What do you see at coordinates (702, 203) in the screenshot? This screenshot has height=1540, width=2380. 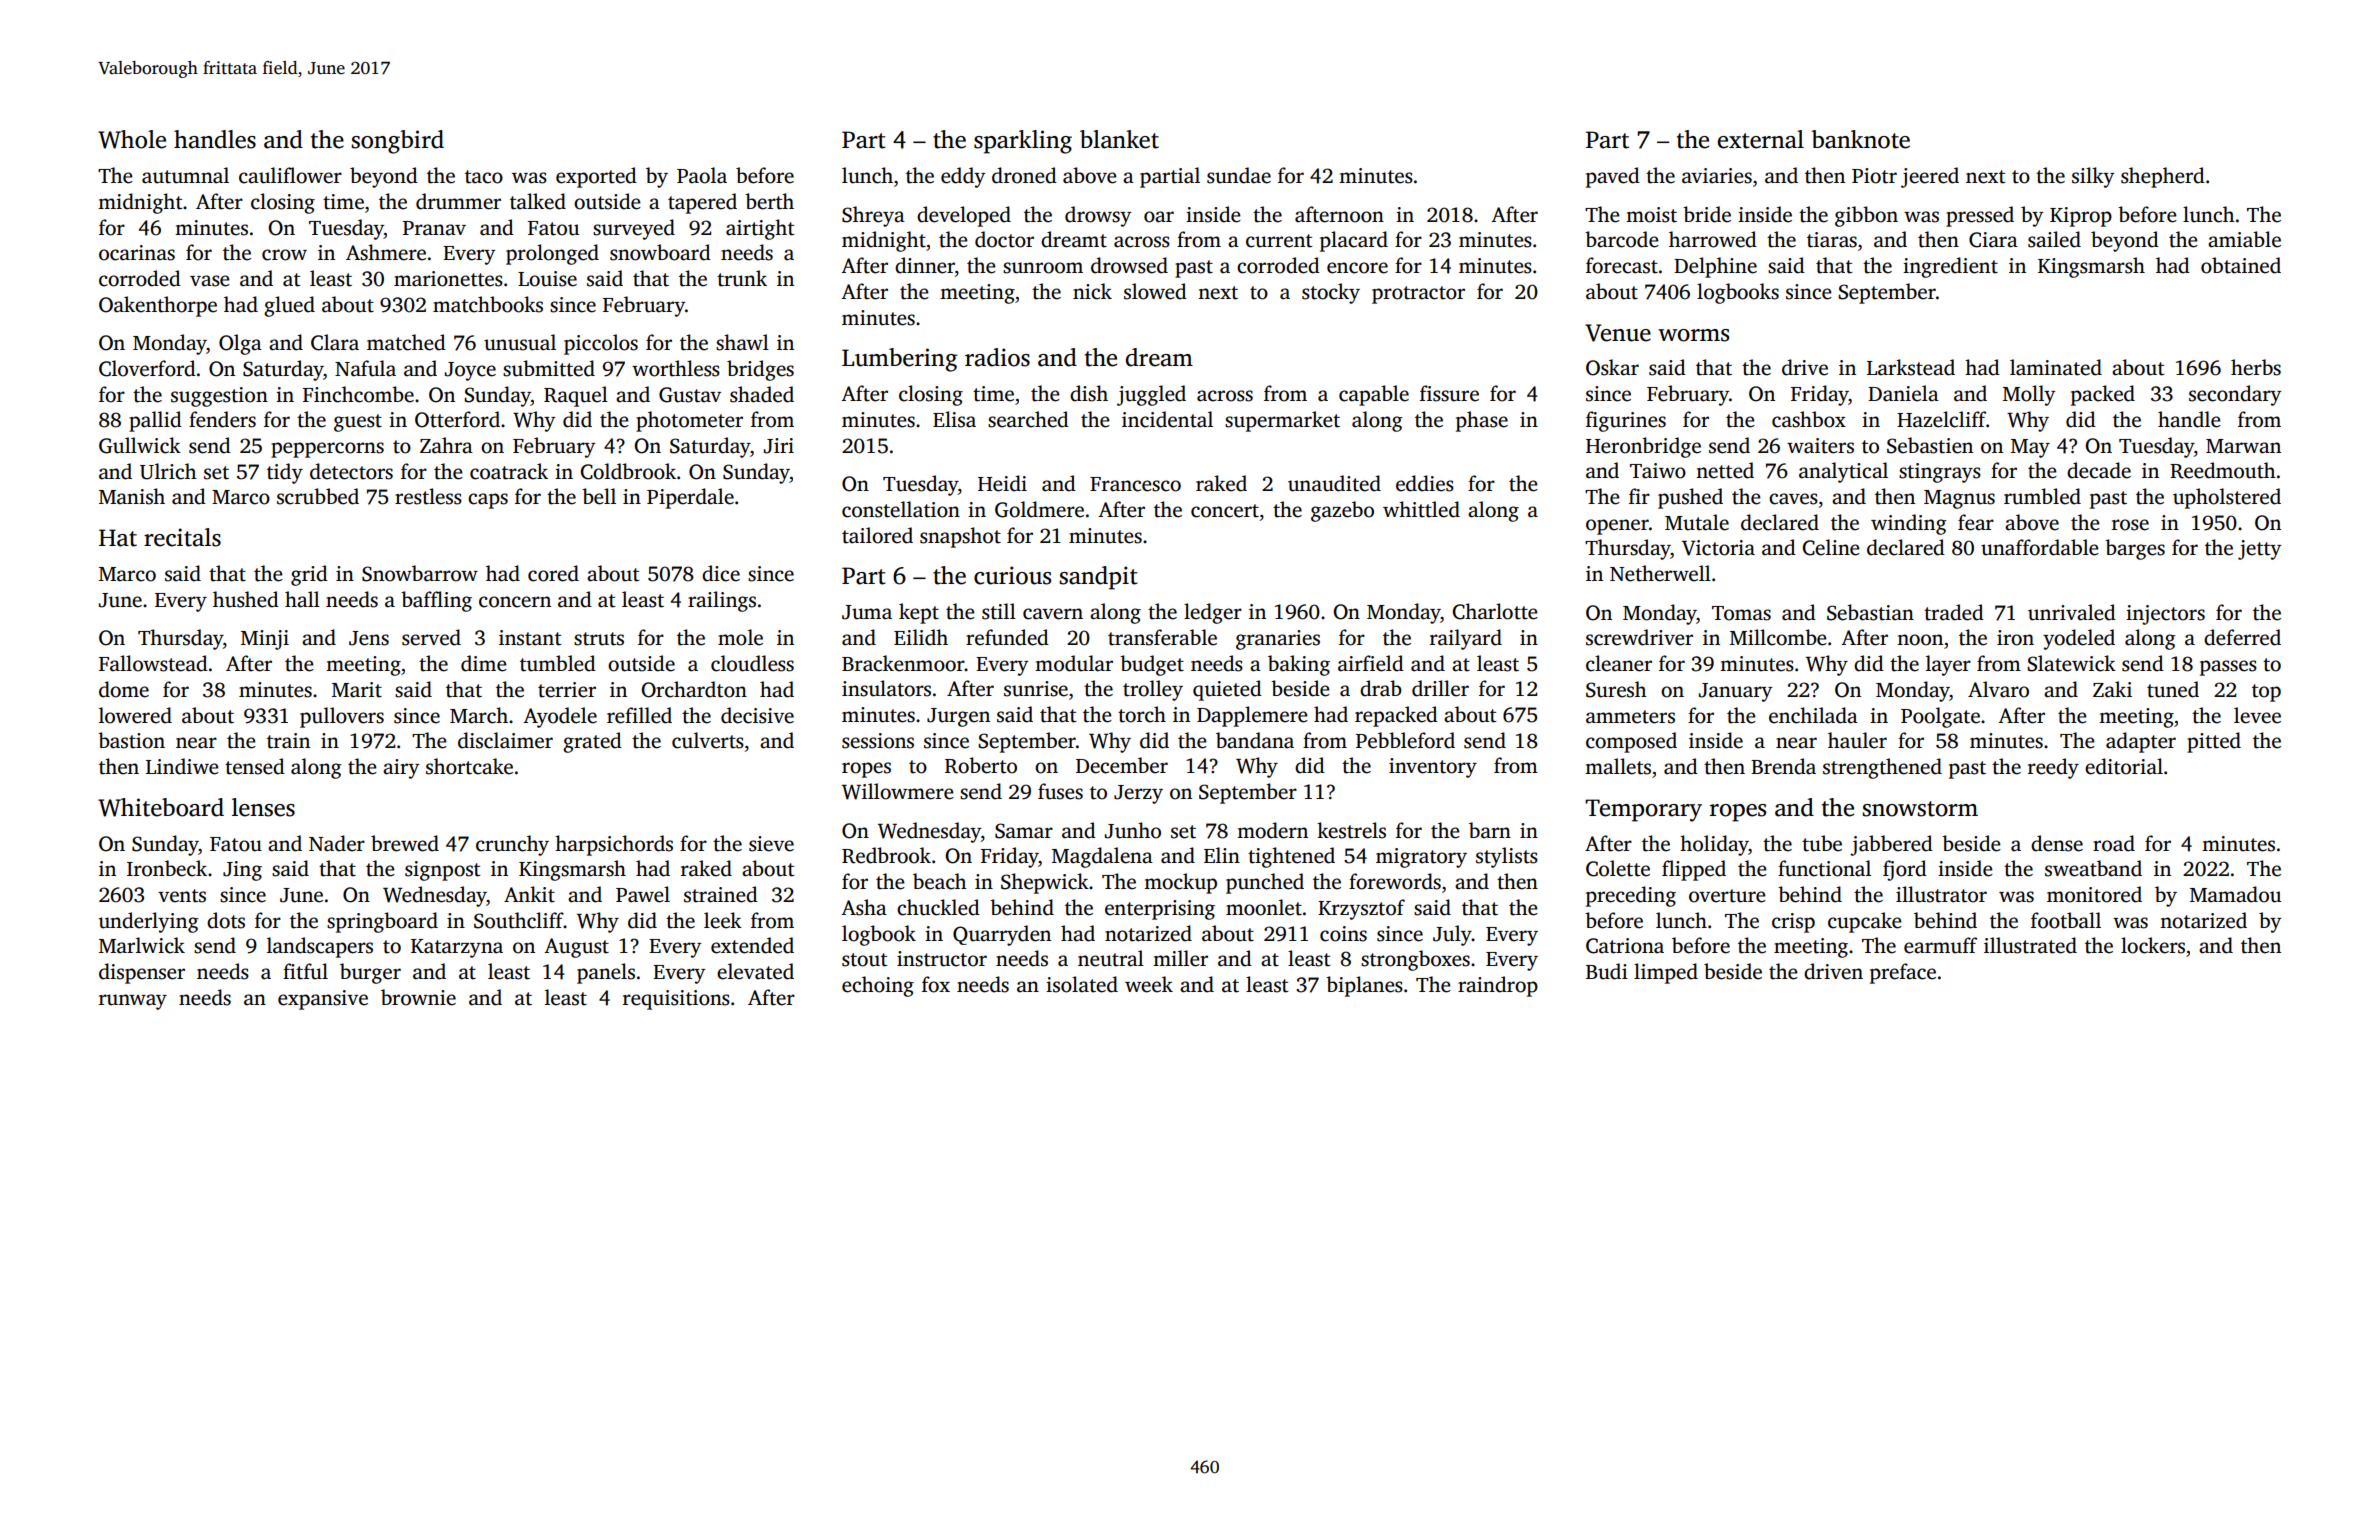 I see `tapered` at bounding box center [702, 203].
